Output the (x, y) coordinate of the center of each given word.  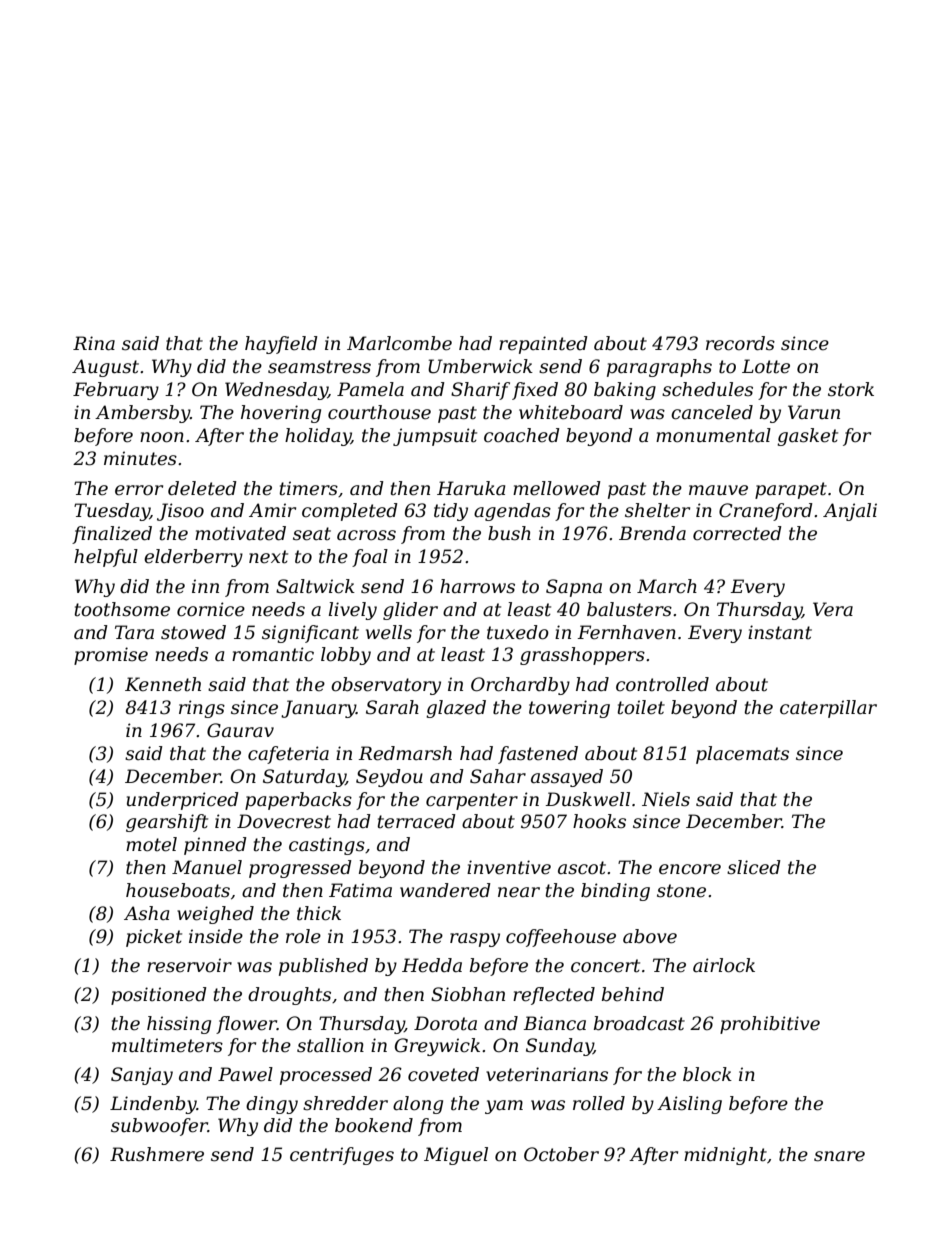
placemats (742, 755)
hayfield (281, 345)
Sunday (559, 1047)
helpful (106, 558)
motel (151, 844)
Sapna (574, 588)
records (740, 343)
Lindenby (153, 1105)
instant (780, 632)
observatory (386, 686)
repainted (543, 345)
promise (111, 656)
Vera (833, 609)
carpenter (472, 801)
